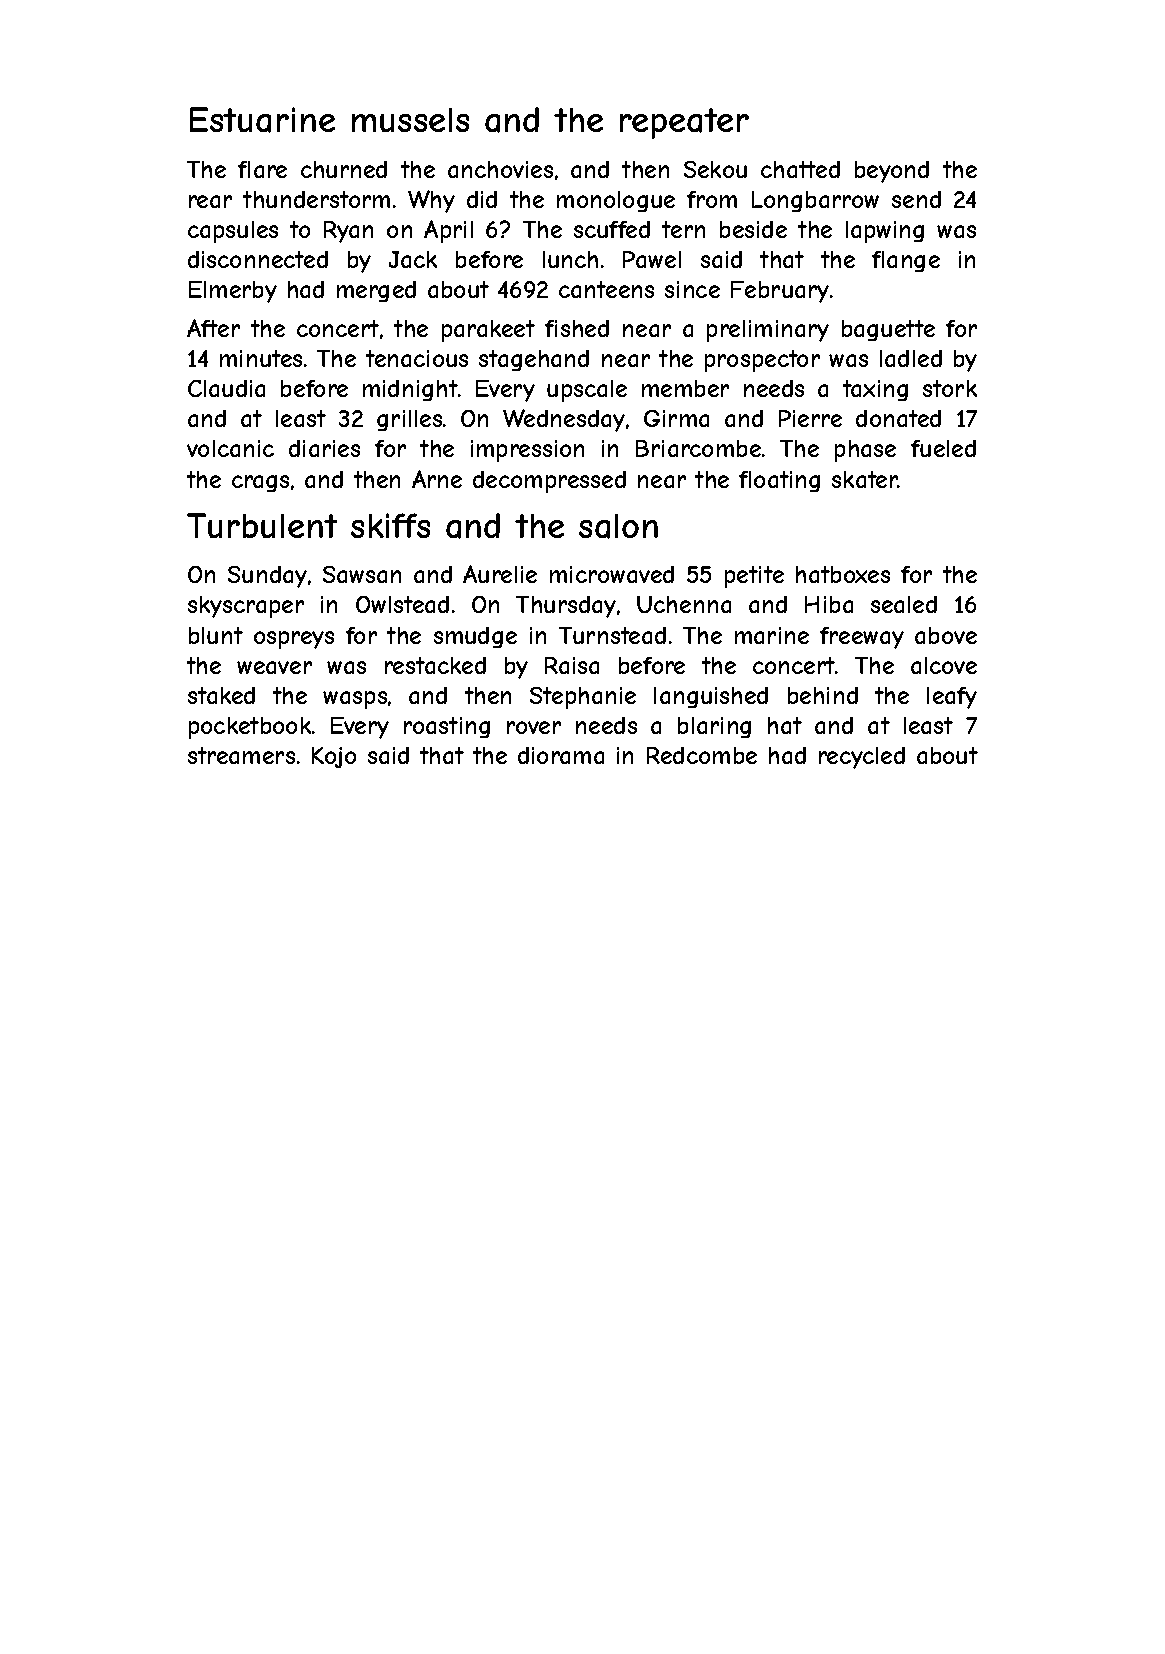 This image has height=1654, width=1165. I want to click on repeater, so click(684, 123).
